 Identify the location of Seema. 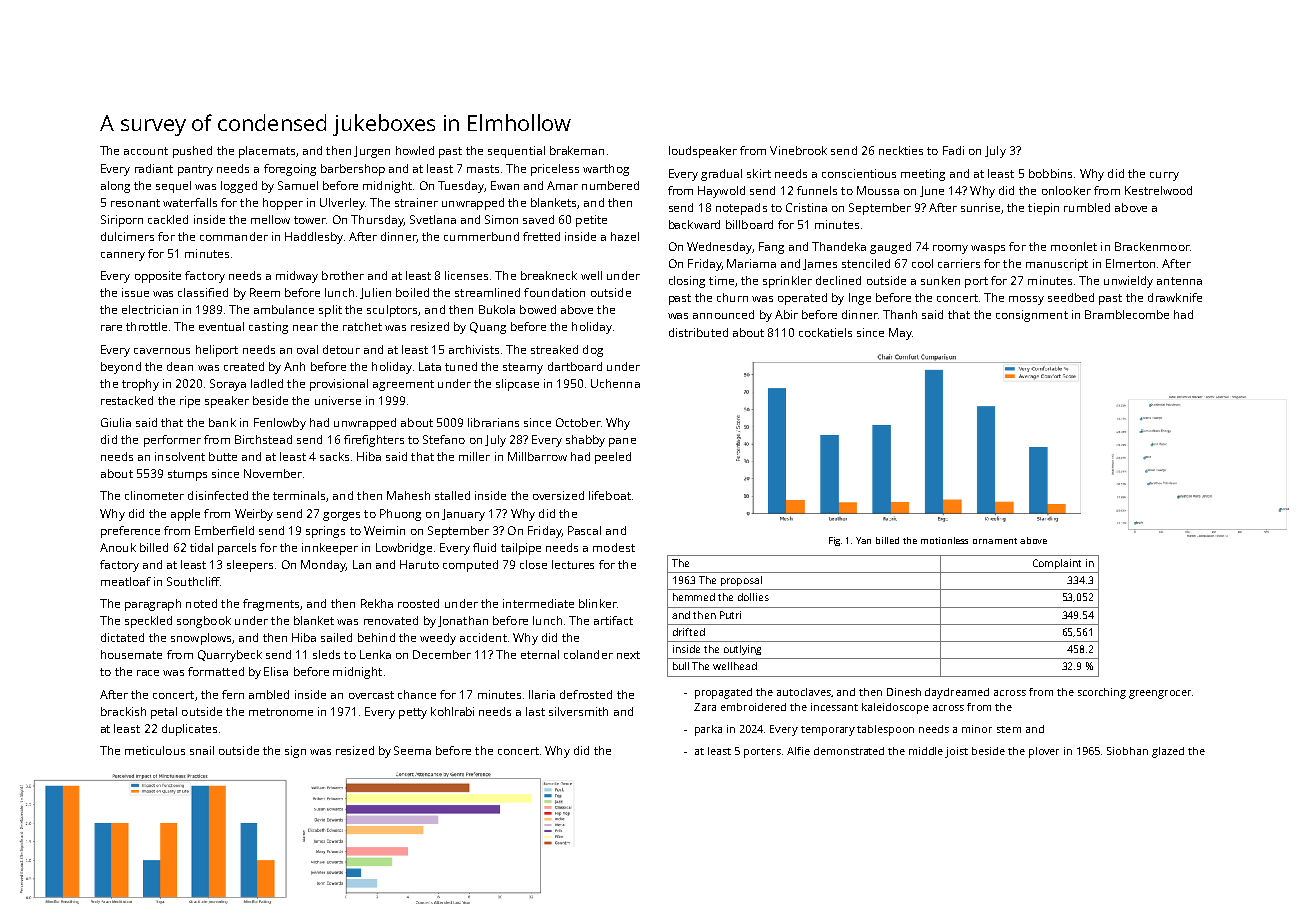
(412, 750).
